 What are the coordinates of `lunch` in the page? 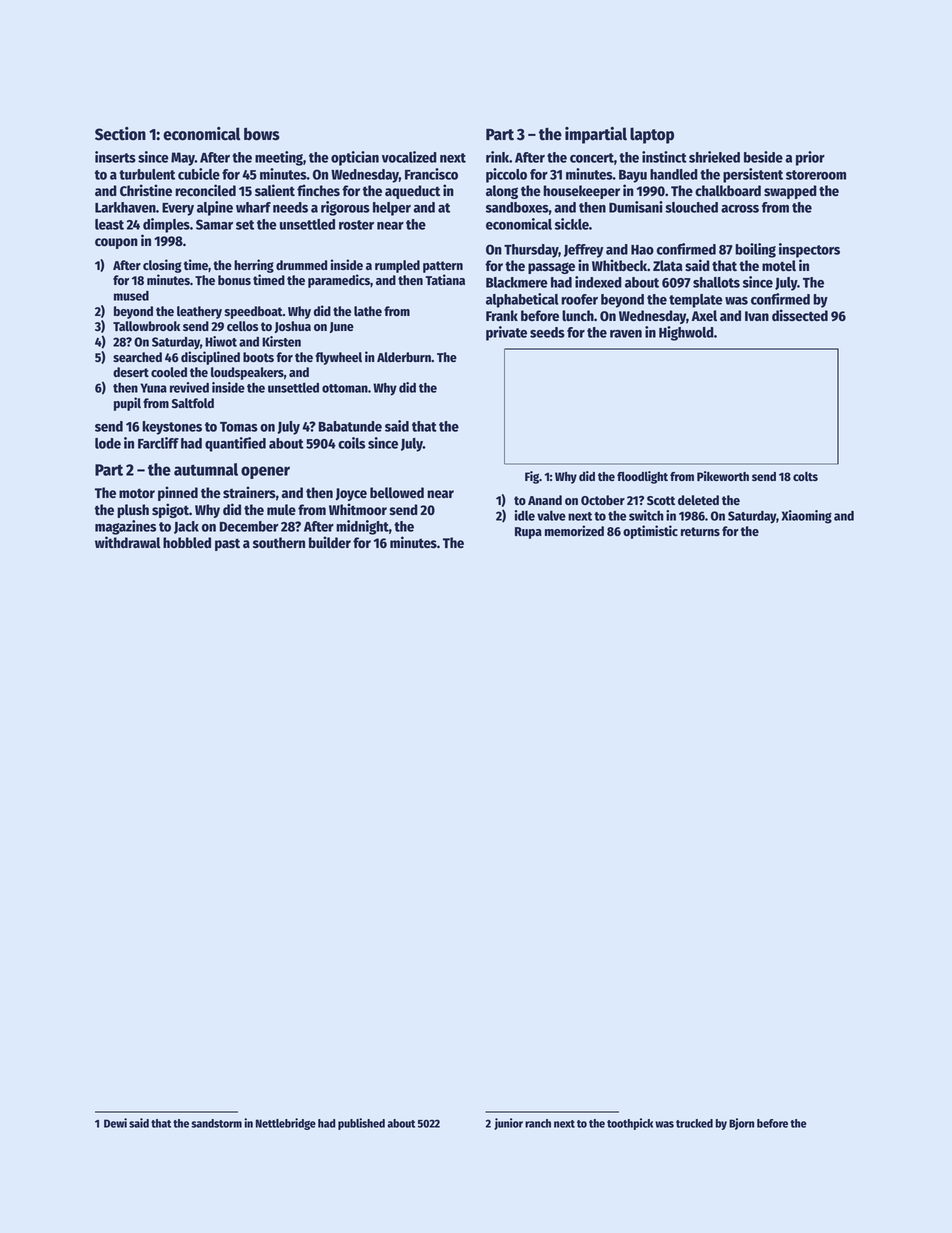 It's located at (578, 316).
